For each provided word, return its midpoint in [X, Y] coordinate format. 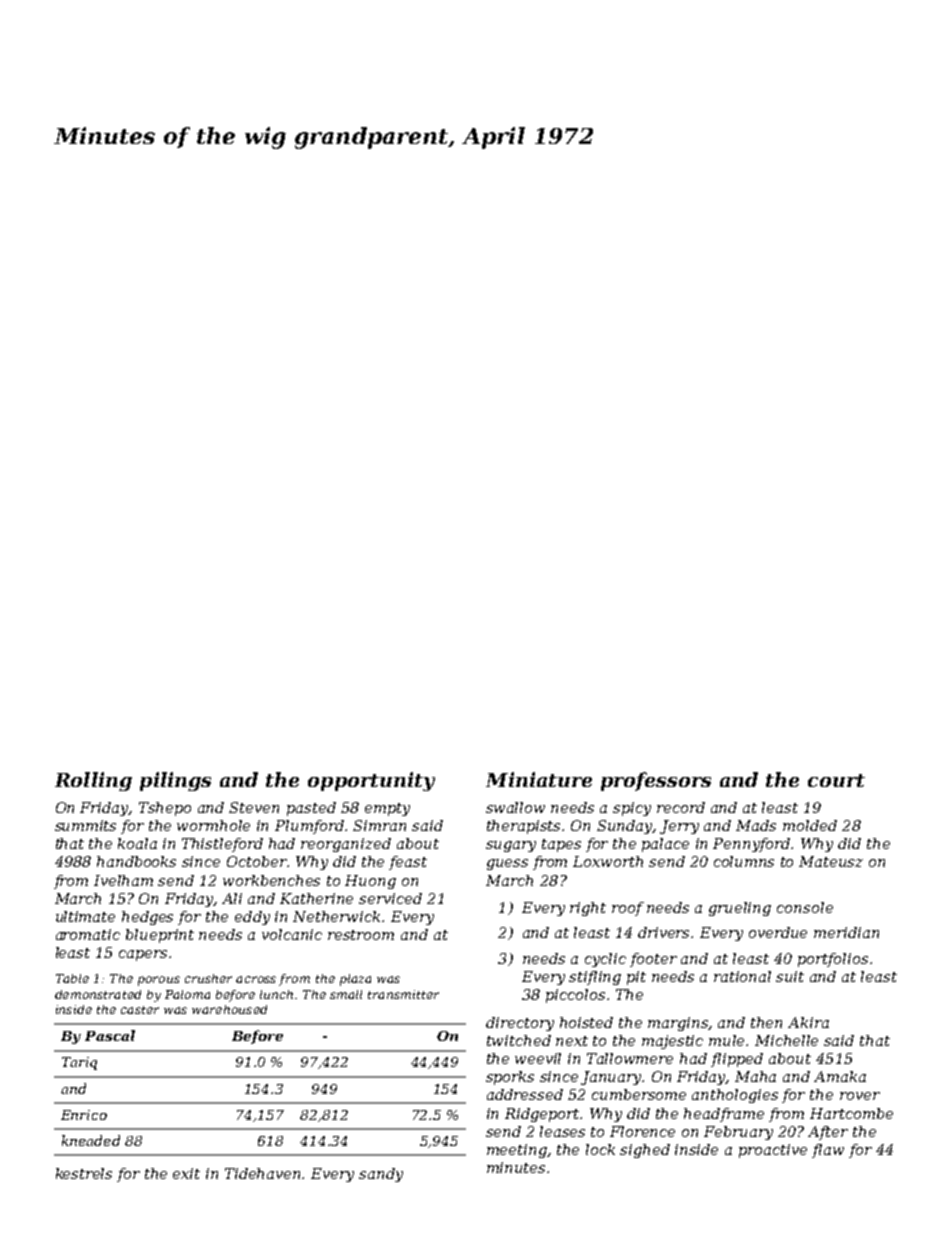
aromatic [88, 934]
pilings [175, 781]
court [836, 780]
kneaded [91, 1140]
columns [744, 861]
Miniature [539, 779]
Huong [370, 882]
